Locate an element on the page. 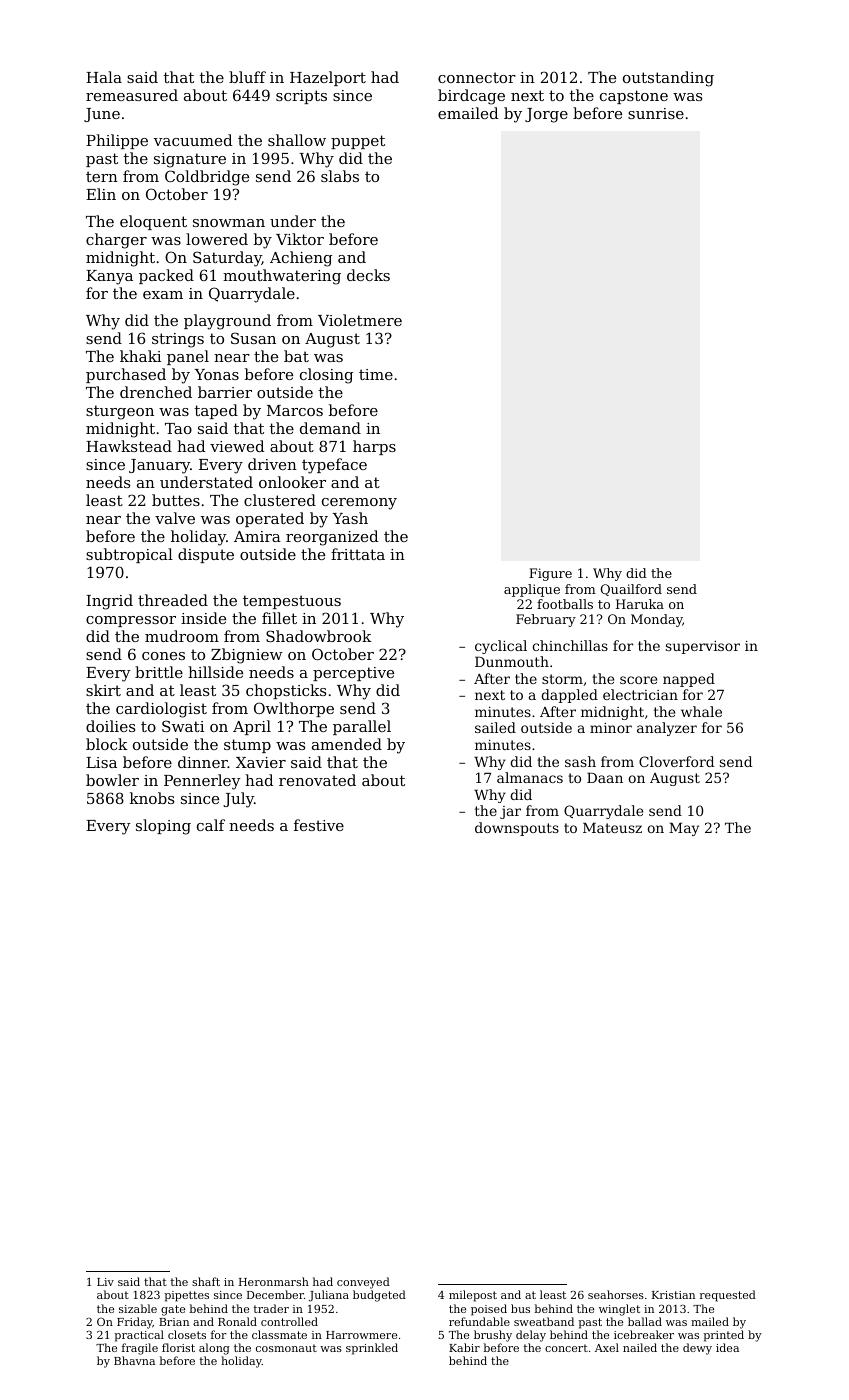 Image resolution: width=849 pixels, height=1400 pixels. tern is located at coordinates (102, 176).
